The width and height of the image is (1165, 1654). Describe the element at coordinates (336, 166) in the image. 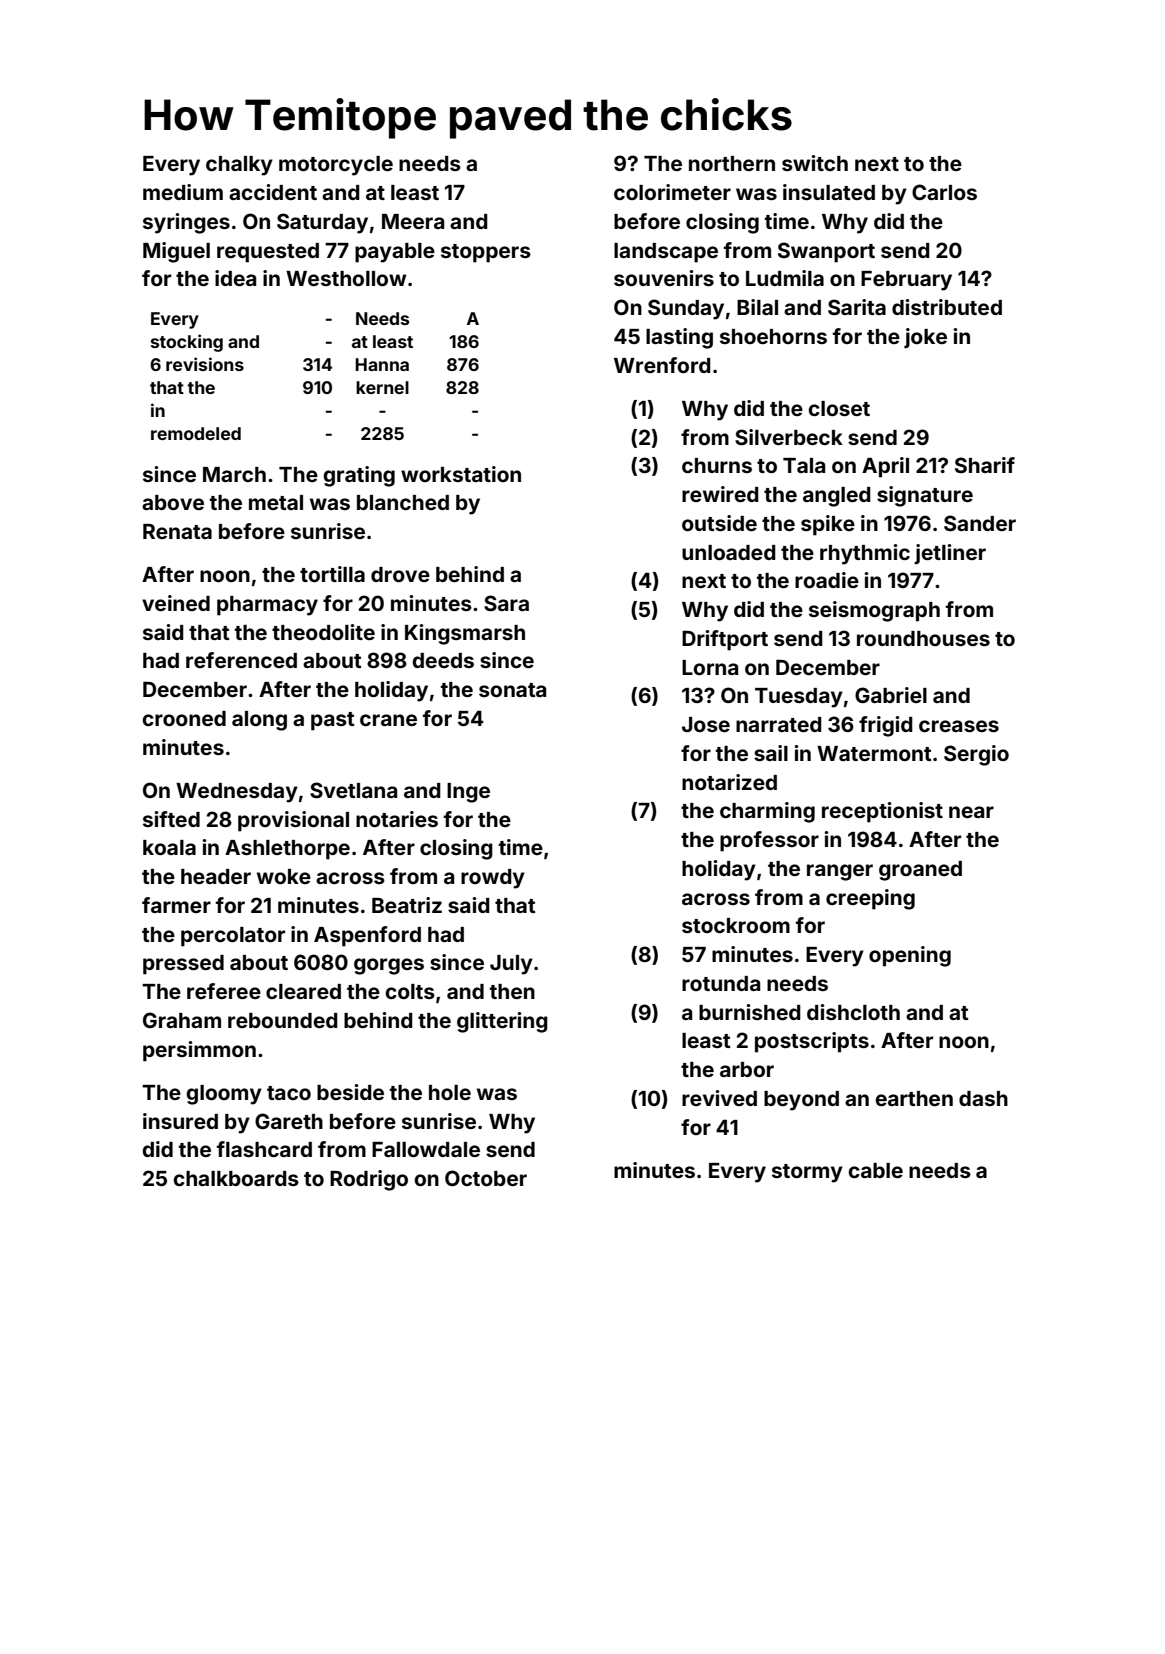

I see `motorcycle` at that location.
